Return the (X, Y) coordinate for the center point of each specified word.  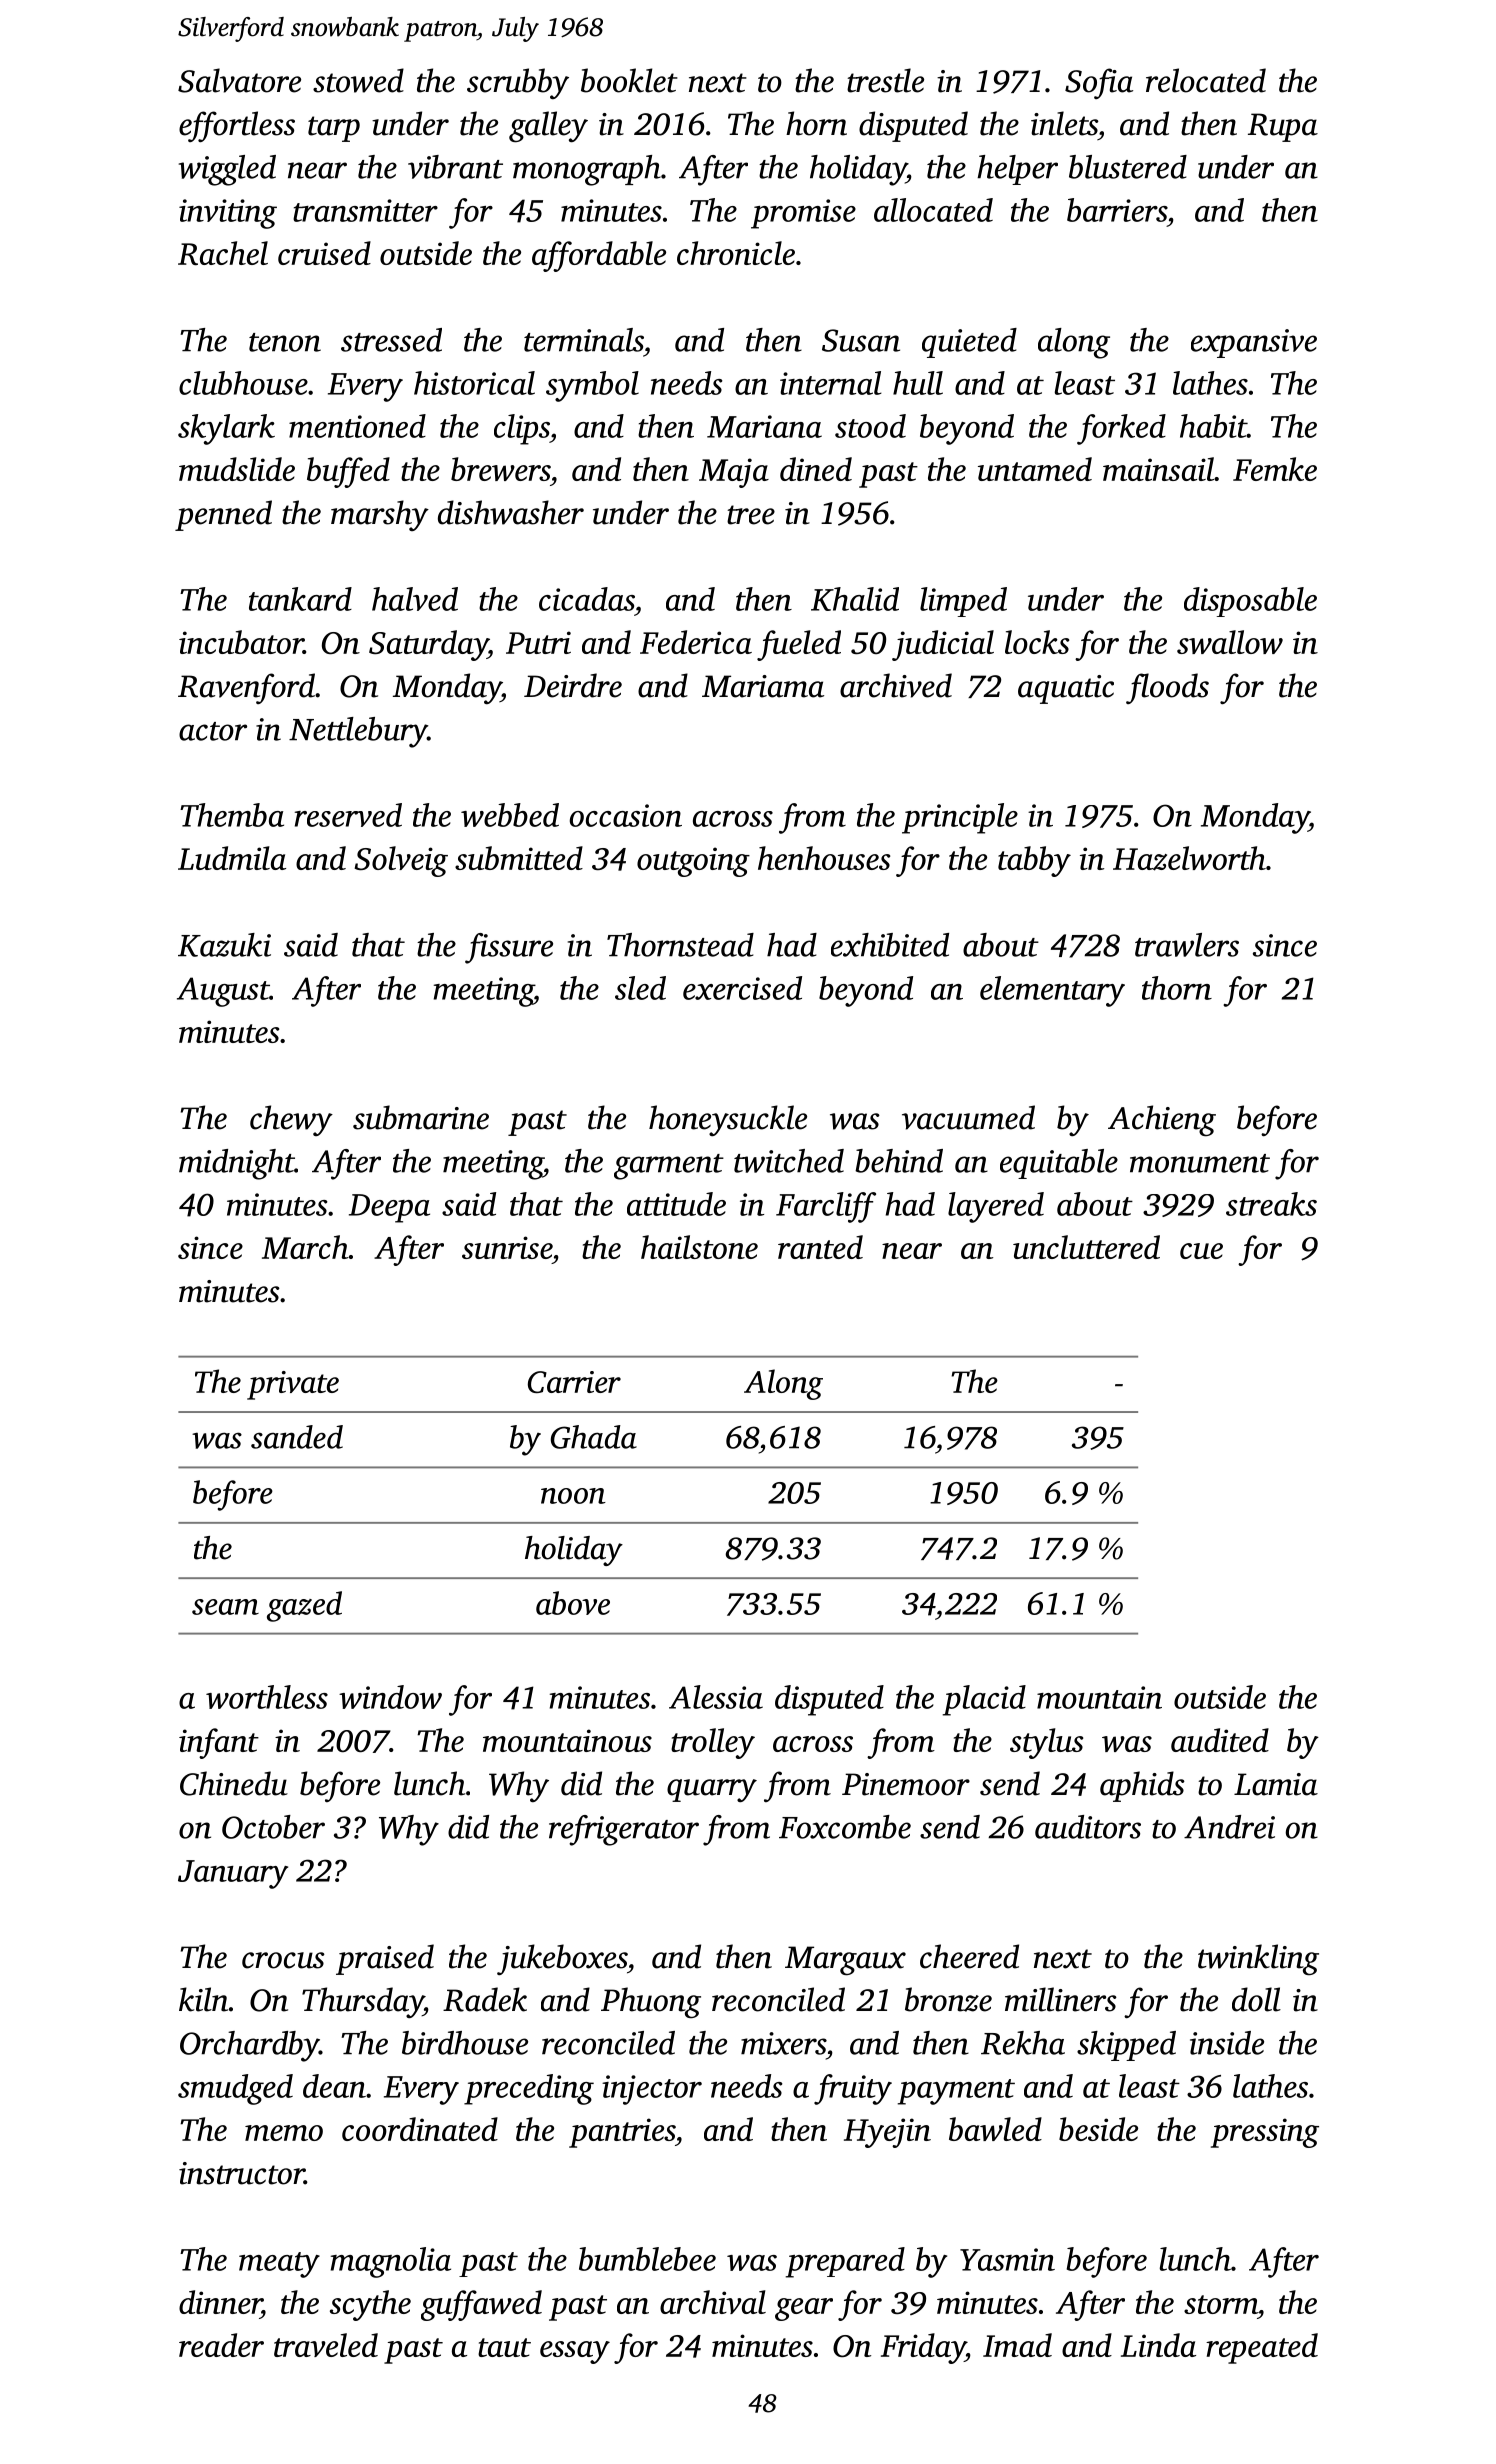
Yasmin (1007, 2259)
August (223, 992)
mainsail (1158, 469)
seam (225, 1607)
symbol (592, 386)
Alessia (716, 1697)
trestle (885, 80)
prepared (845, 2262)
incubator (241, 642)
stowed (358, 80)
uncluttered (1086, 1247)
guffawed (481, 2305)
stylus (1046, 1743)
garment (669, 1167)
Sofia (1099, 83)
